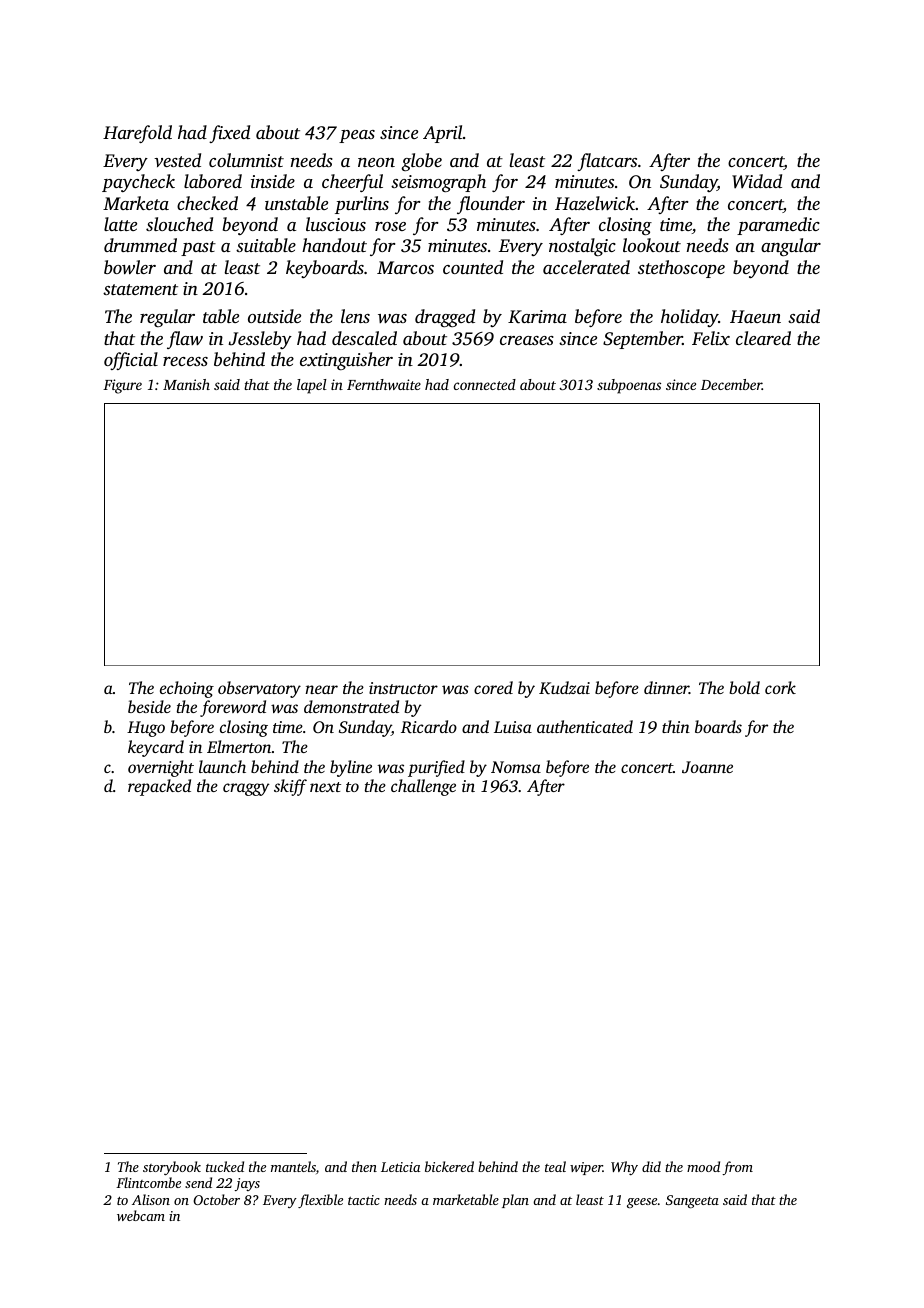 The height and width of the screenshot is (1308, 924). Describe the element at coordinates (515, 1201) in the screenshot. I see `plan` at that location.
